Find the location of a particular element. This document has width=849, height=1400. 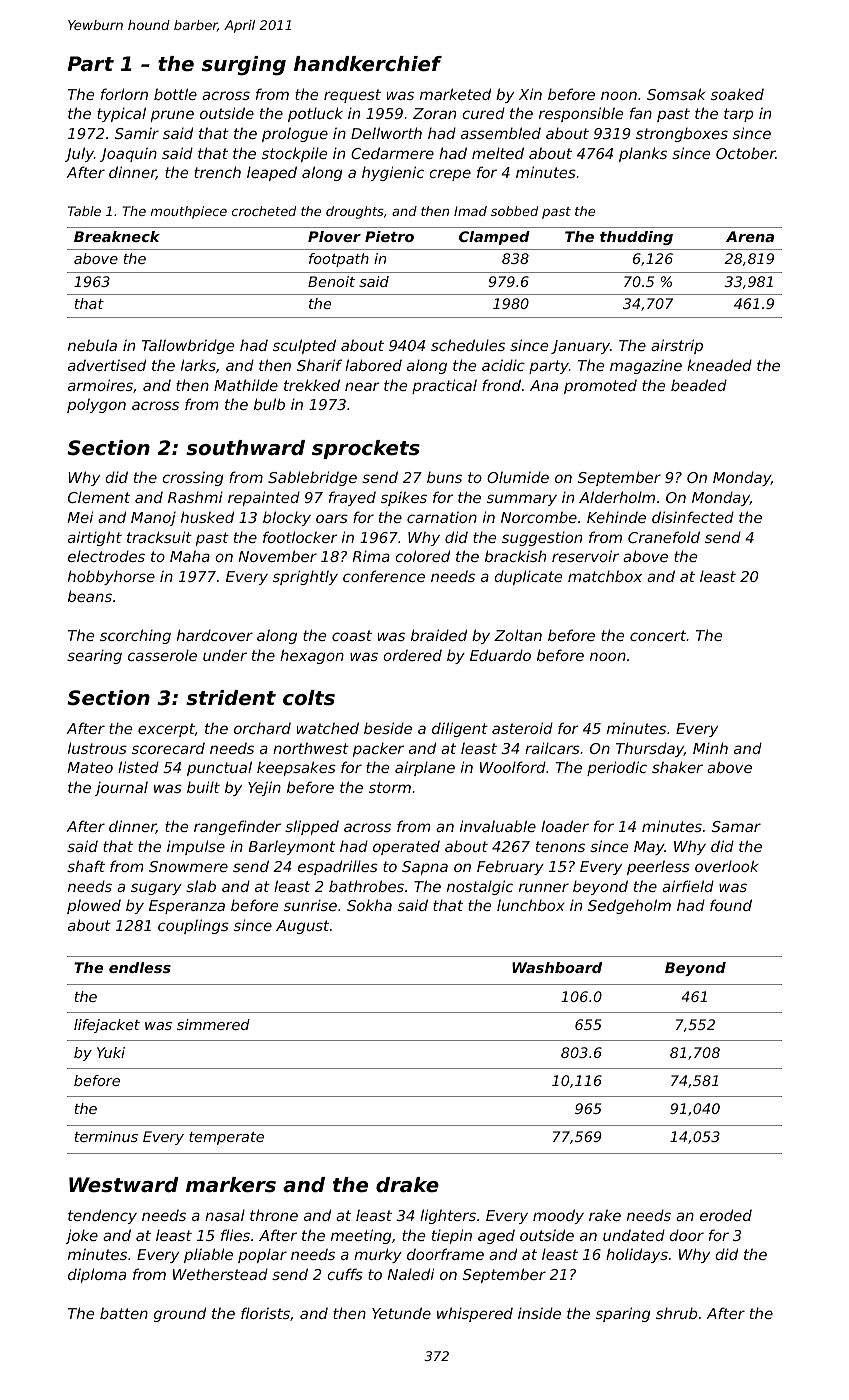

found is located at coordinates (731, 905).
